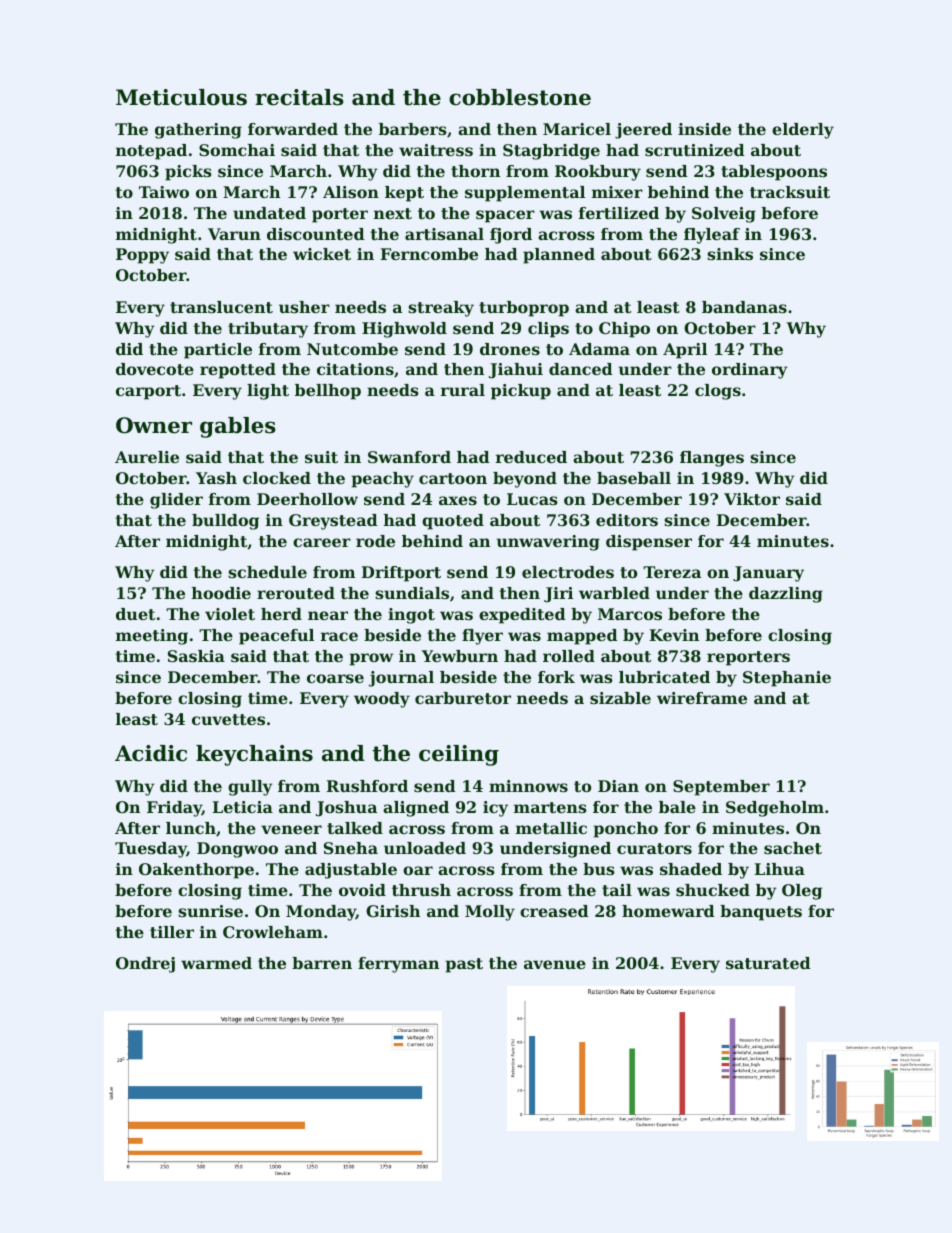 The height and width of the page is (1233, 952). Describe the element at coordinates (238, 427) in the page. I see `gables` at that location.
